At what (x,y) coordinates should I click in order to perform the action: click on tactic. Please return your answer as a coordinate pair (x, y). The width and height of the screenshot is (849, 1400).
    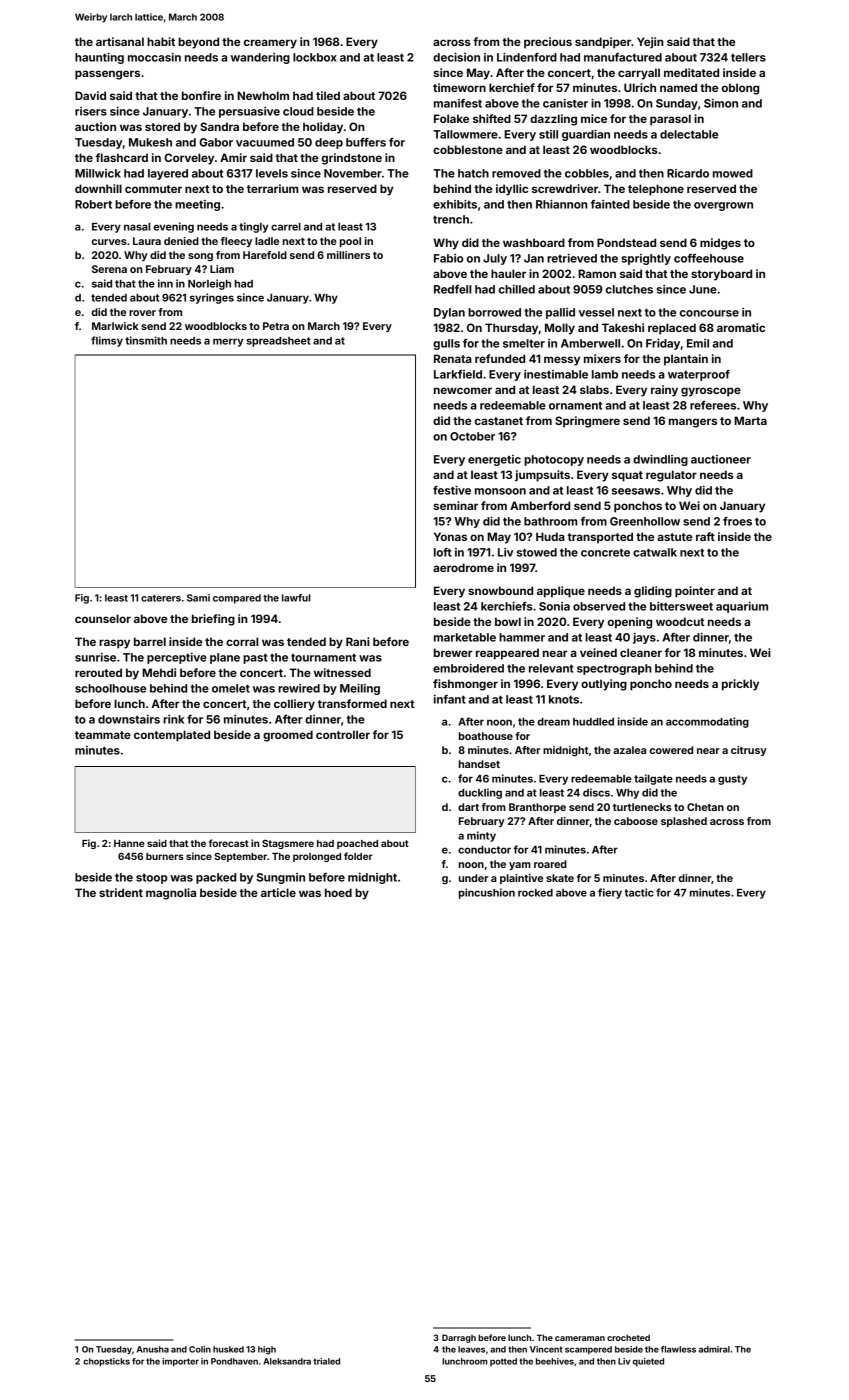
    Looking at the image, I should click on (639, 892).
